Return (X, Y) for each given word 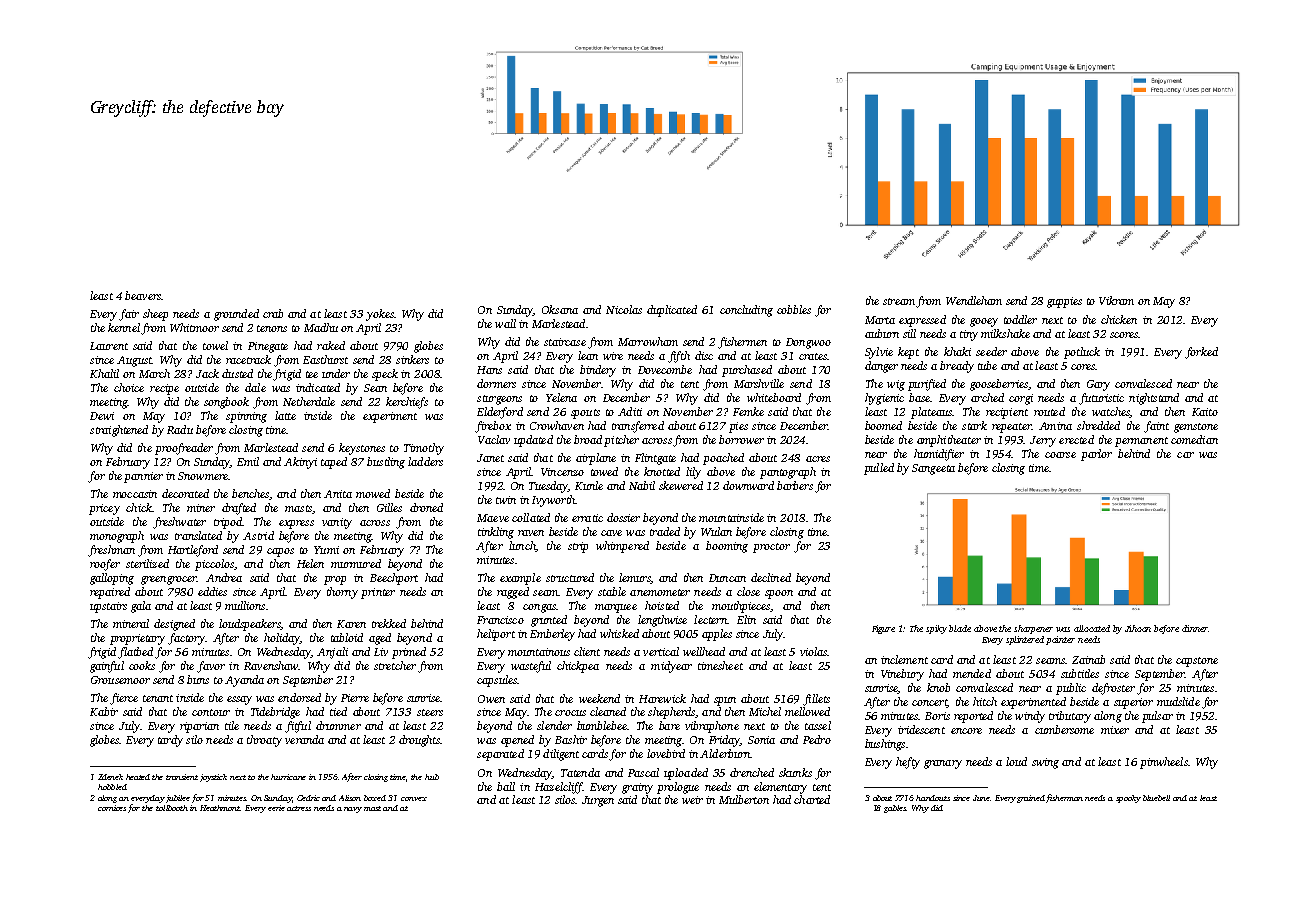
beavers (143, 295)
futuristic (1101, 399)
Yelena (561, 397)
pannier (143, 477)
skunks (795, 772)
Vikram (1116, 300)
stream (899, 301)
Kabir (104, 711)
